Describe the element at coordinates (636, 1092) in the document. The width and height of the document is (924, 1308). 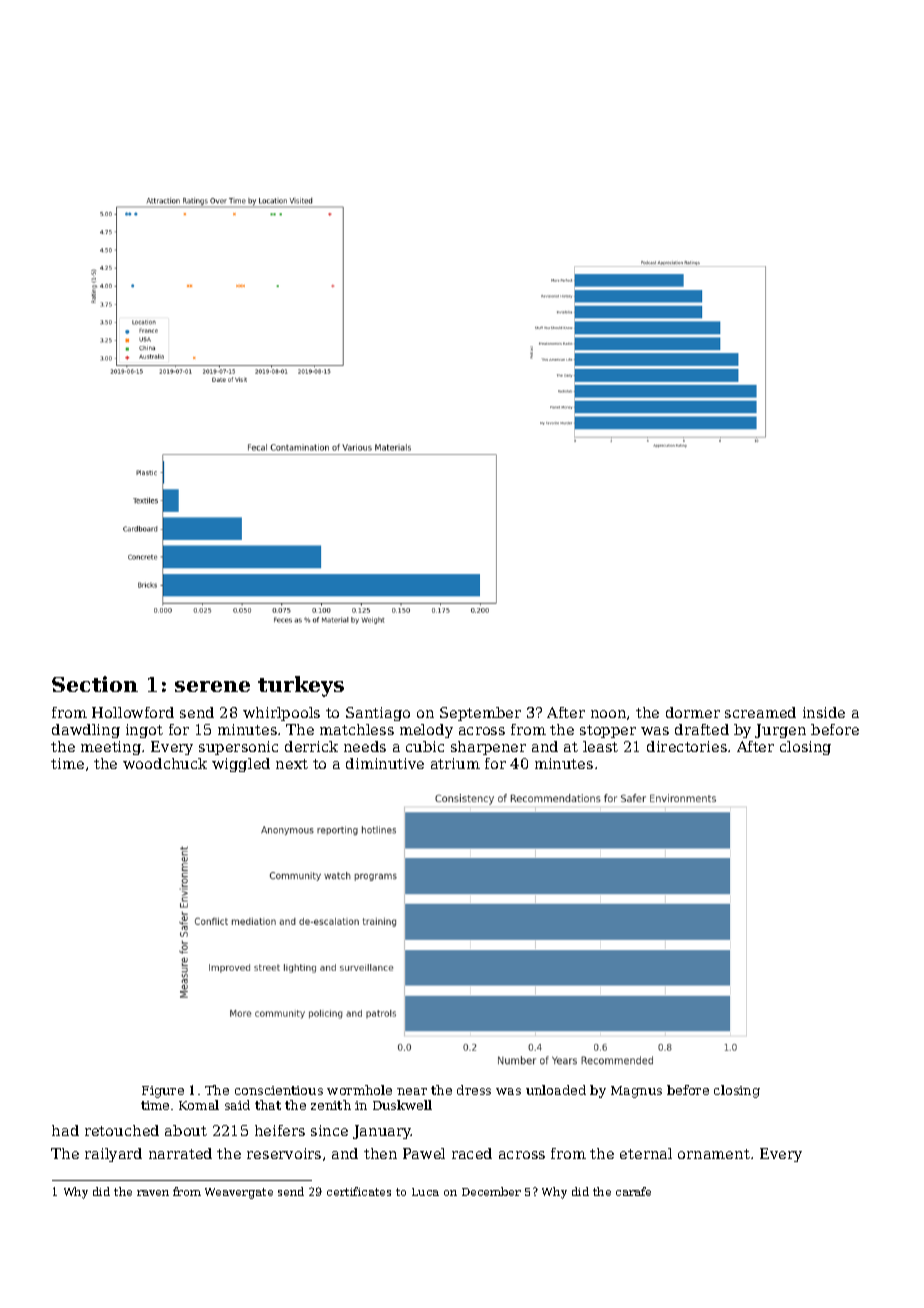
I see `Magnus` at that location.
